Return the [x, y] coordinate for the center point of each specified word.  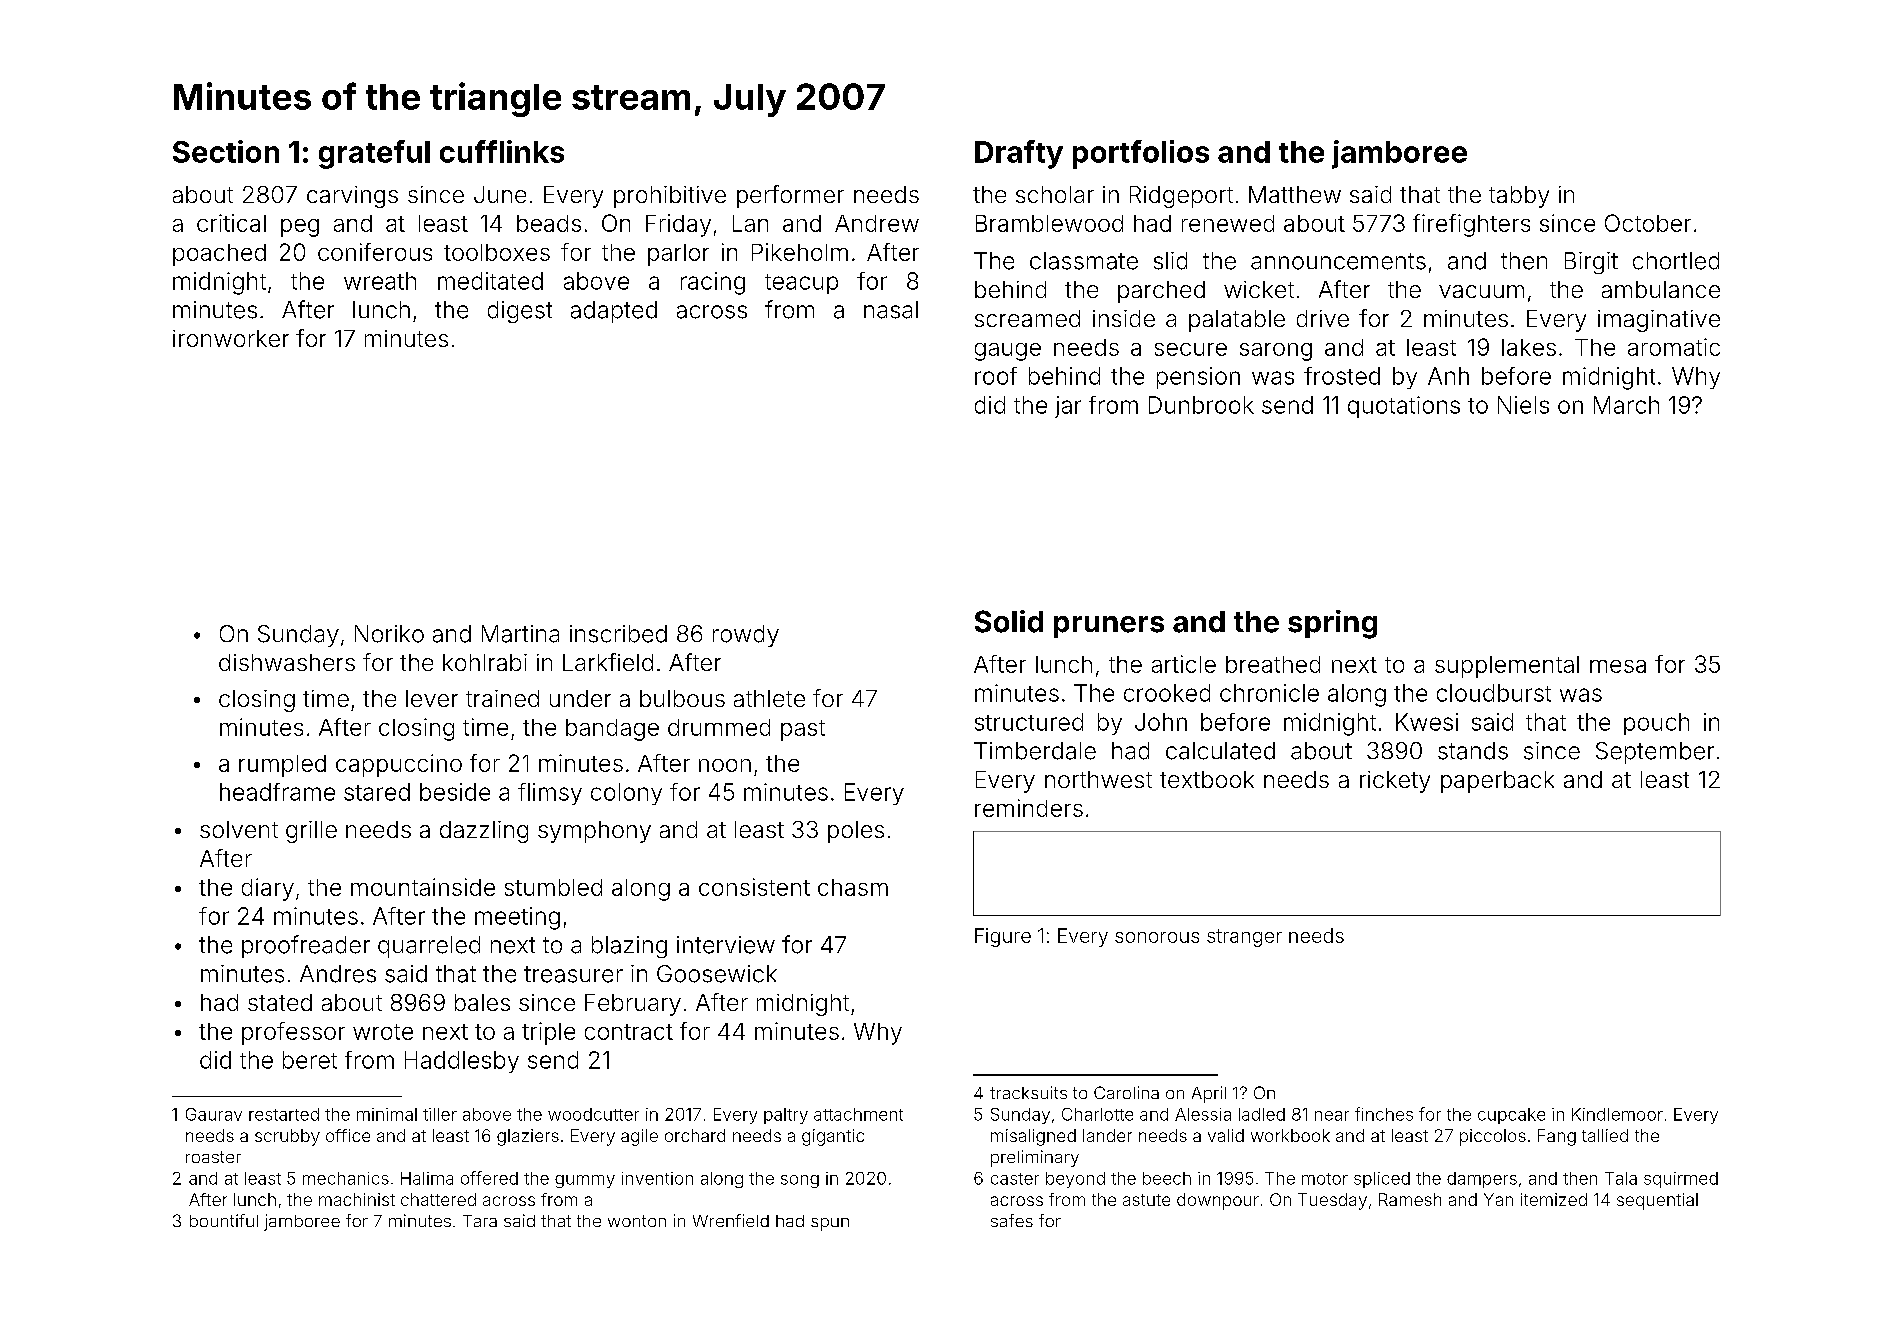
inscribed [618, 634]
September [1655, 753]
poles [856, 832]
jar [1068, 407]
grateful [374, 154]
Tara [480, 1221]
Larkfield [608, 662]
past [803, 730]
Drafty [1019, 154]
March [1626, 405]
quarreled [429, 947]
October [1648, 223]
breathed [1273, 664]
